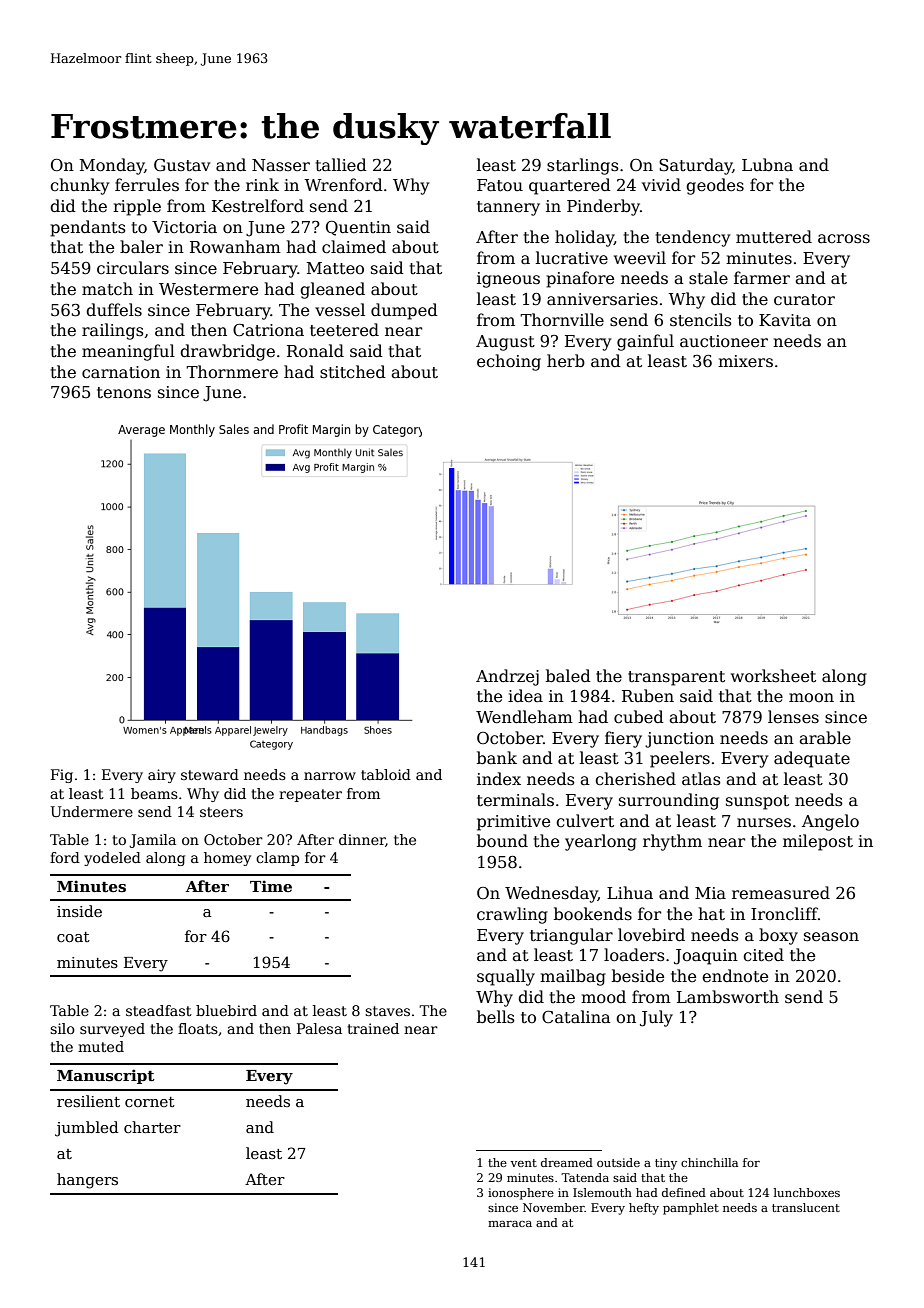  What do you see at coordinates (210, 774) in the screenshot?
I see `steward` at bounding box center [210, 774].
